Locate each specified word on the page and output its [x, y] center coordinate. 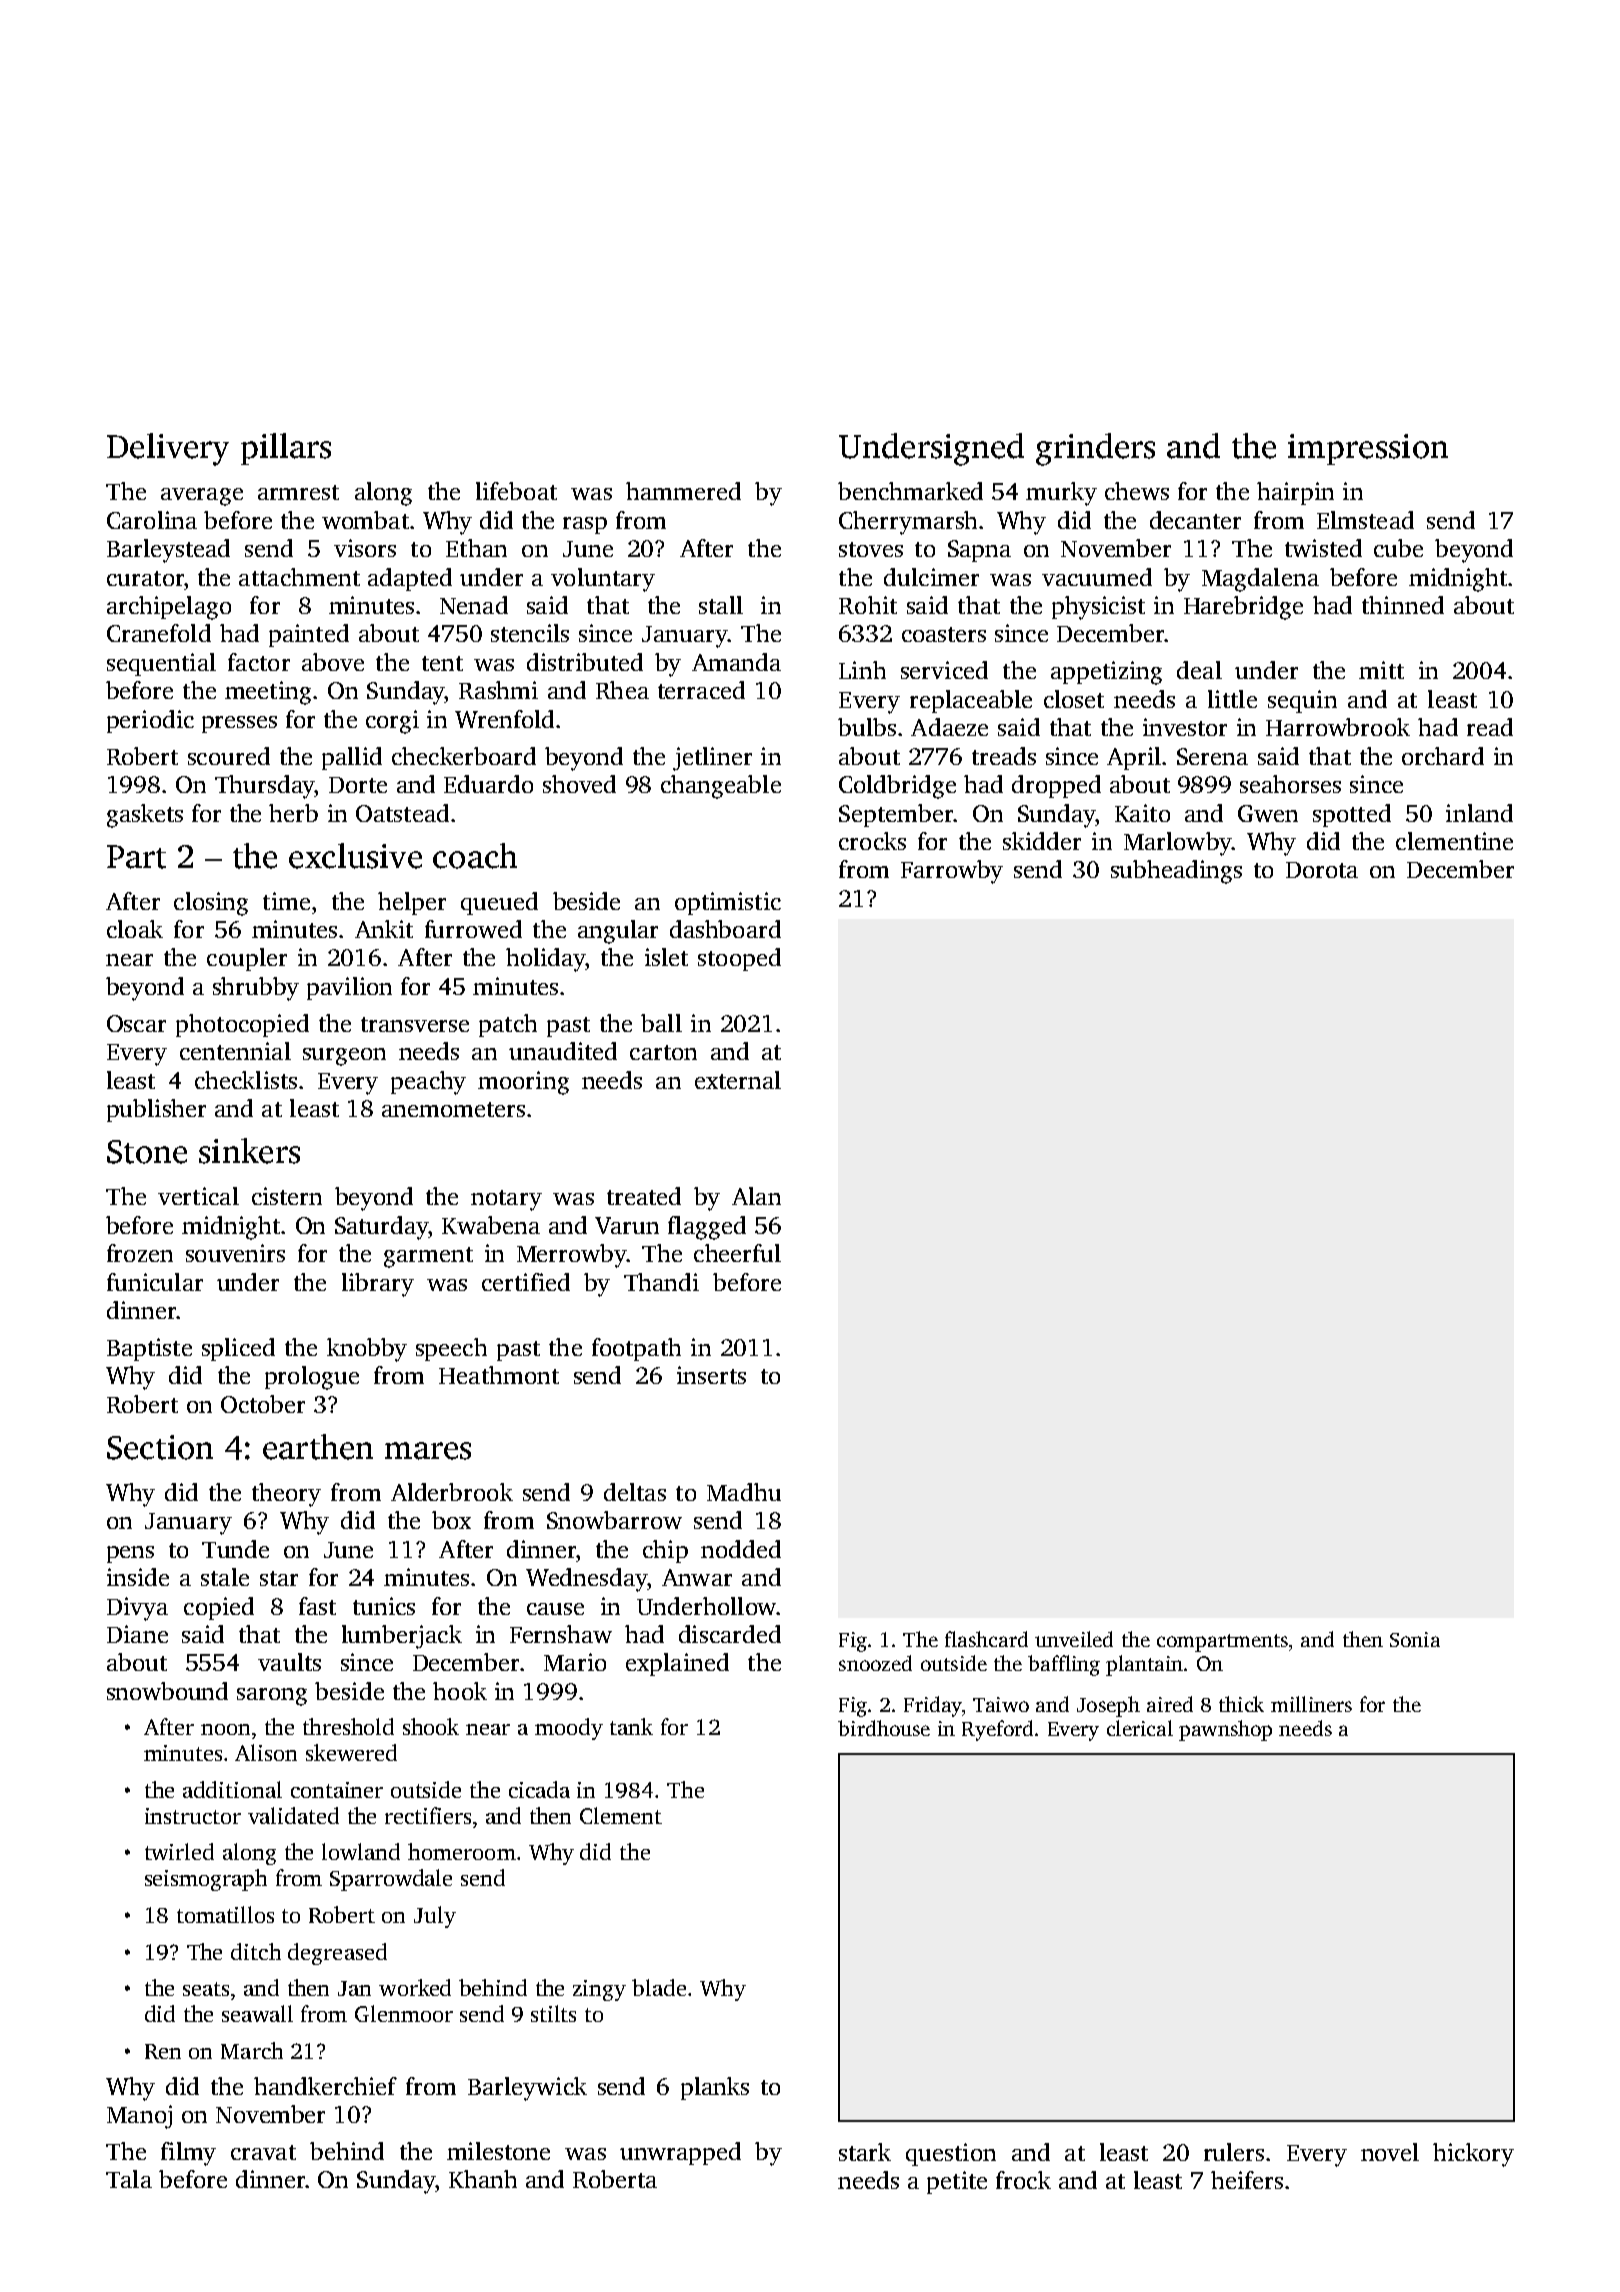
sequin [1302, 701]
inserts [711, 1375]
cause [555, 1609]
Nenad [474, 605]
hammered [683, 491]
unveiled [1074, 1639]
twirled [179, 1851]
